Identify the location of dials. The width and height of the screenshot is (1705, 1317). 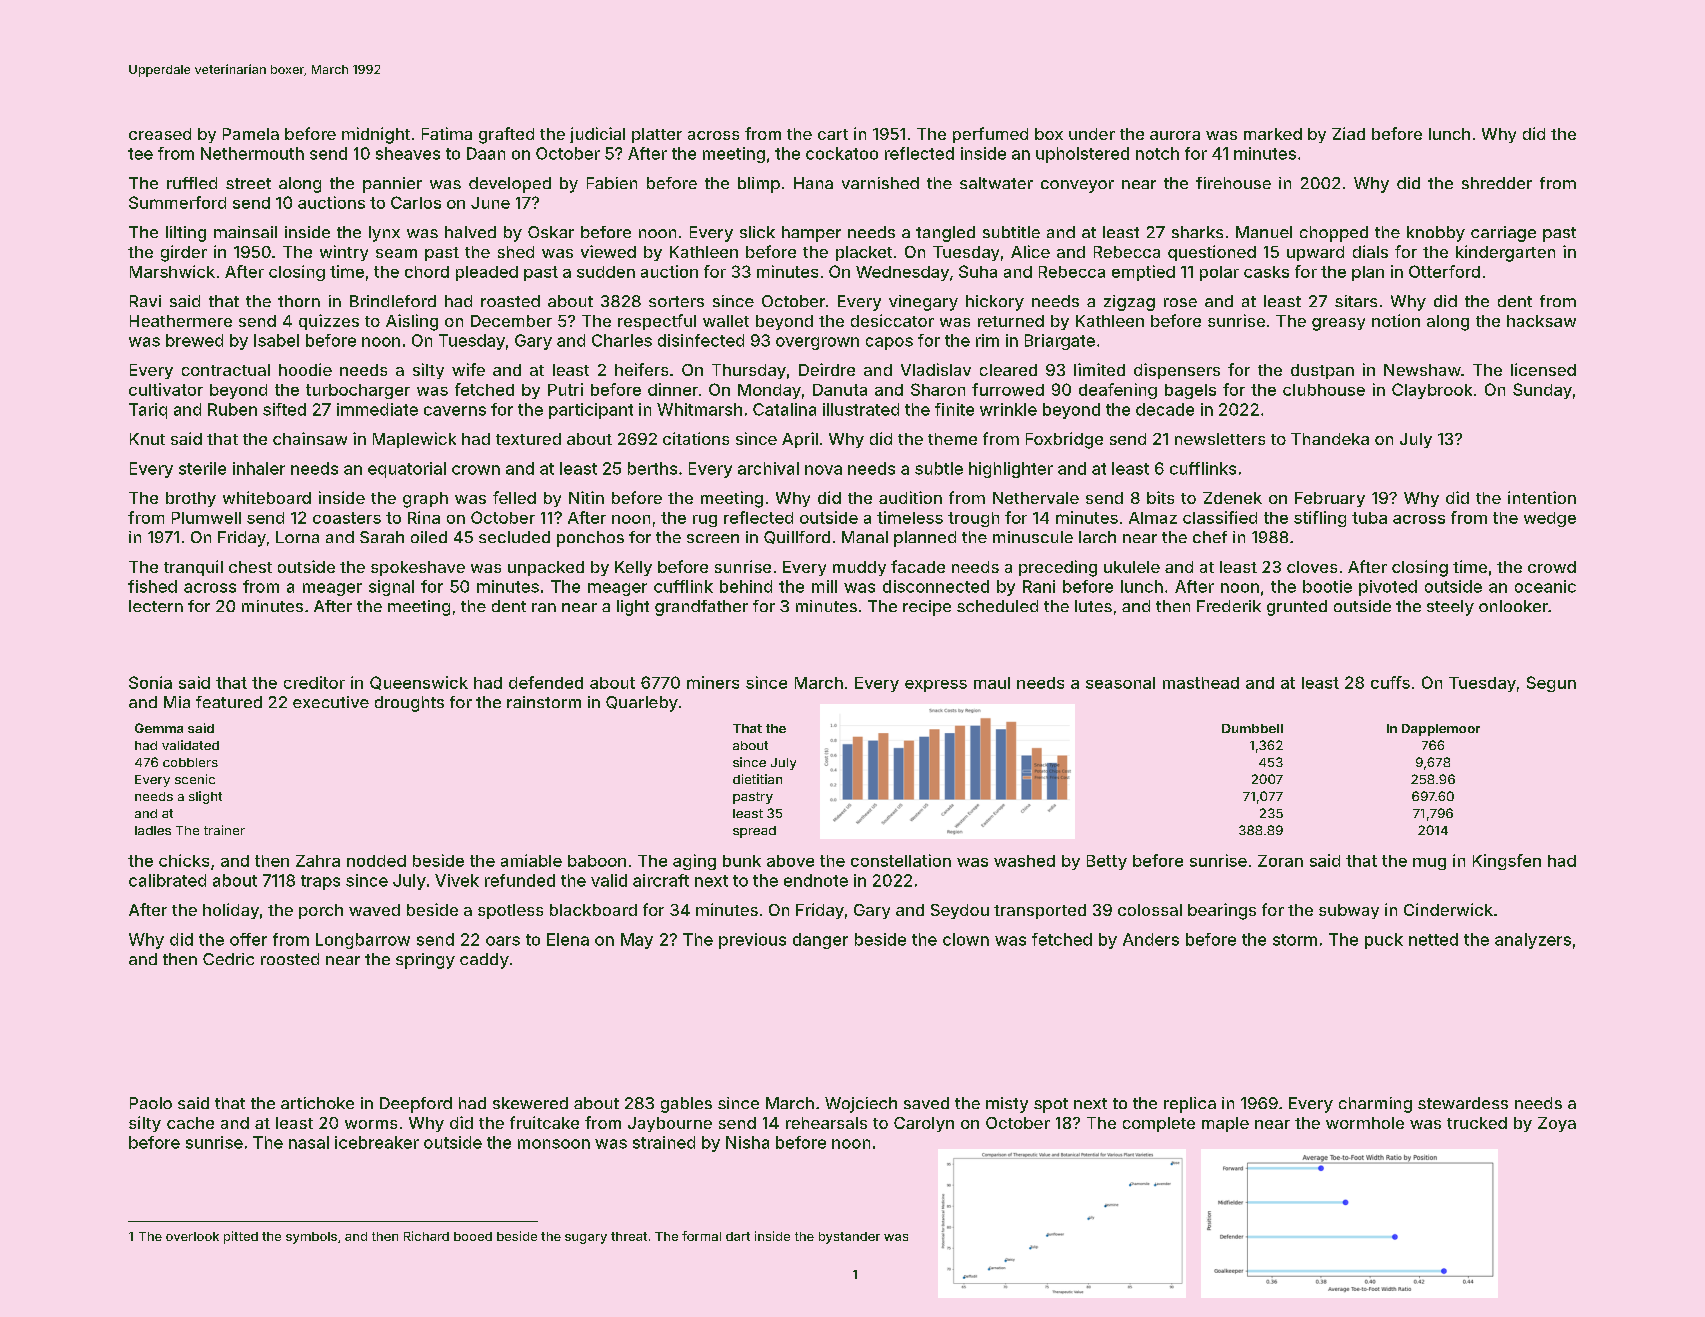
(1370, 251).
